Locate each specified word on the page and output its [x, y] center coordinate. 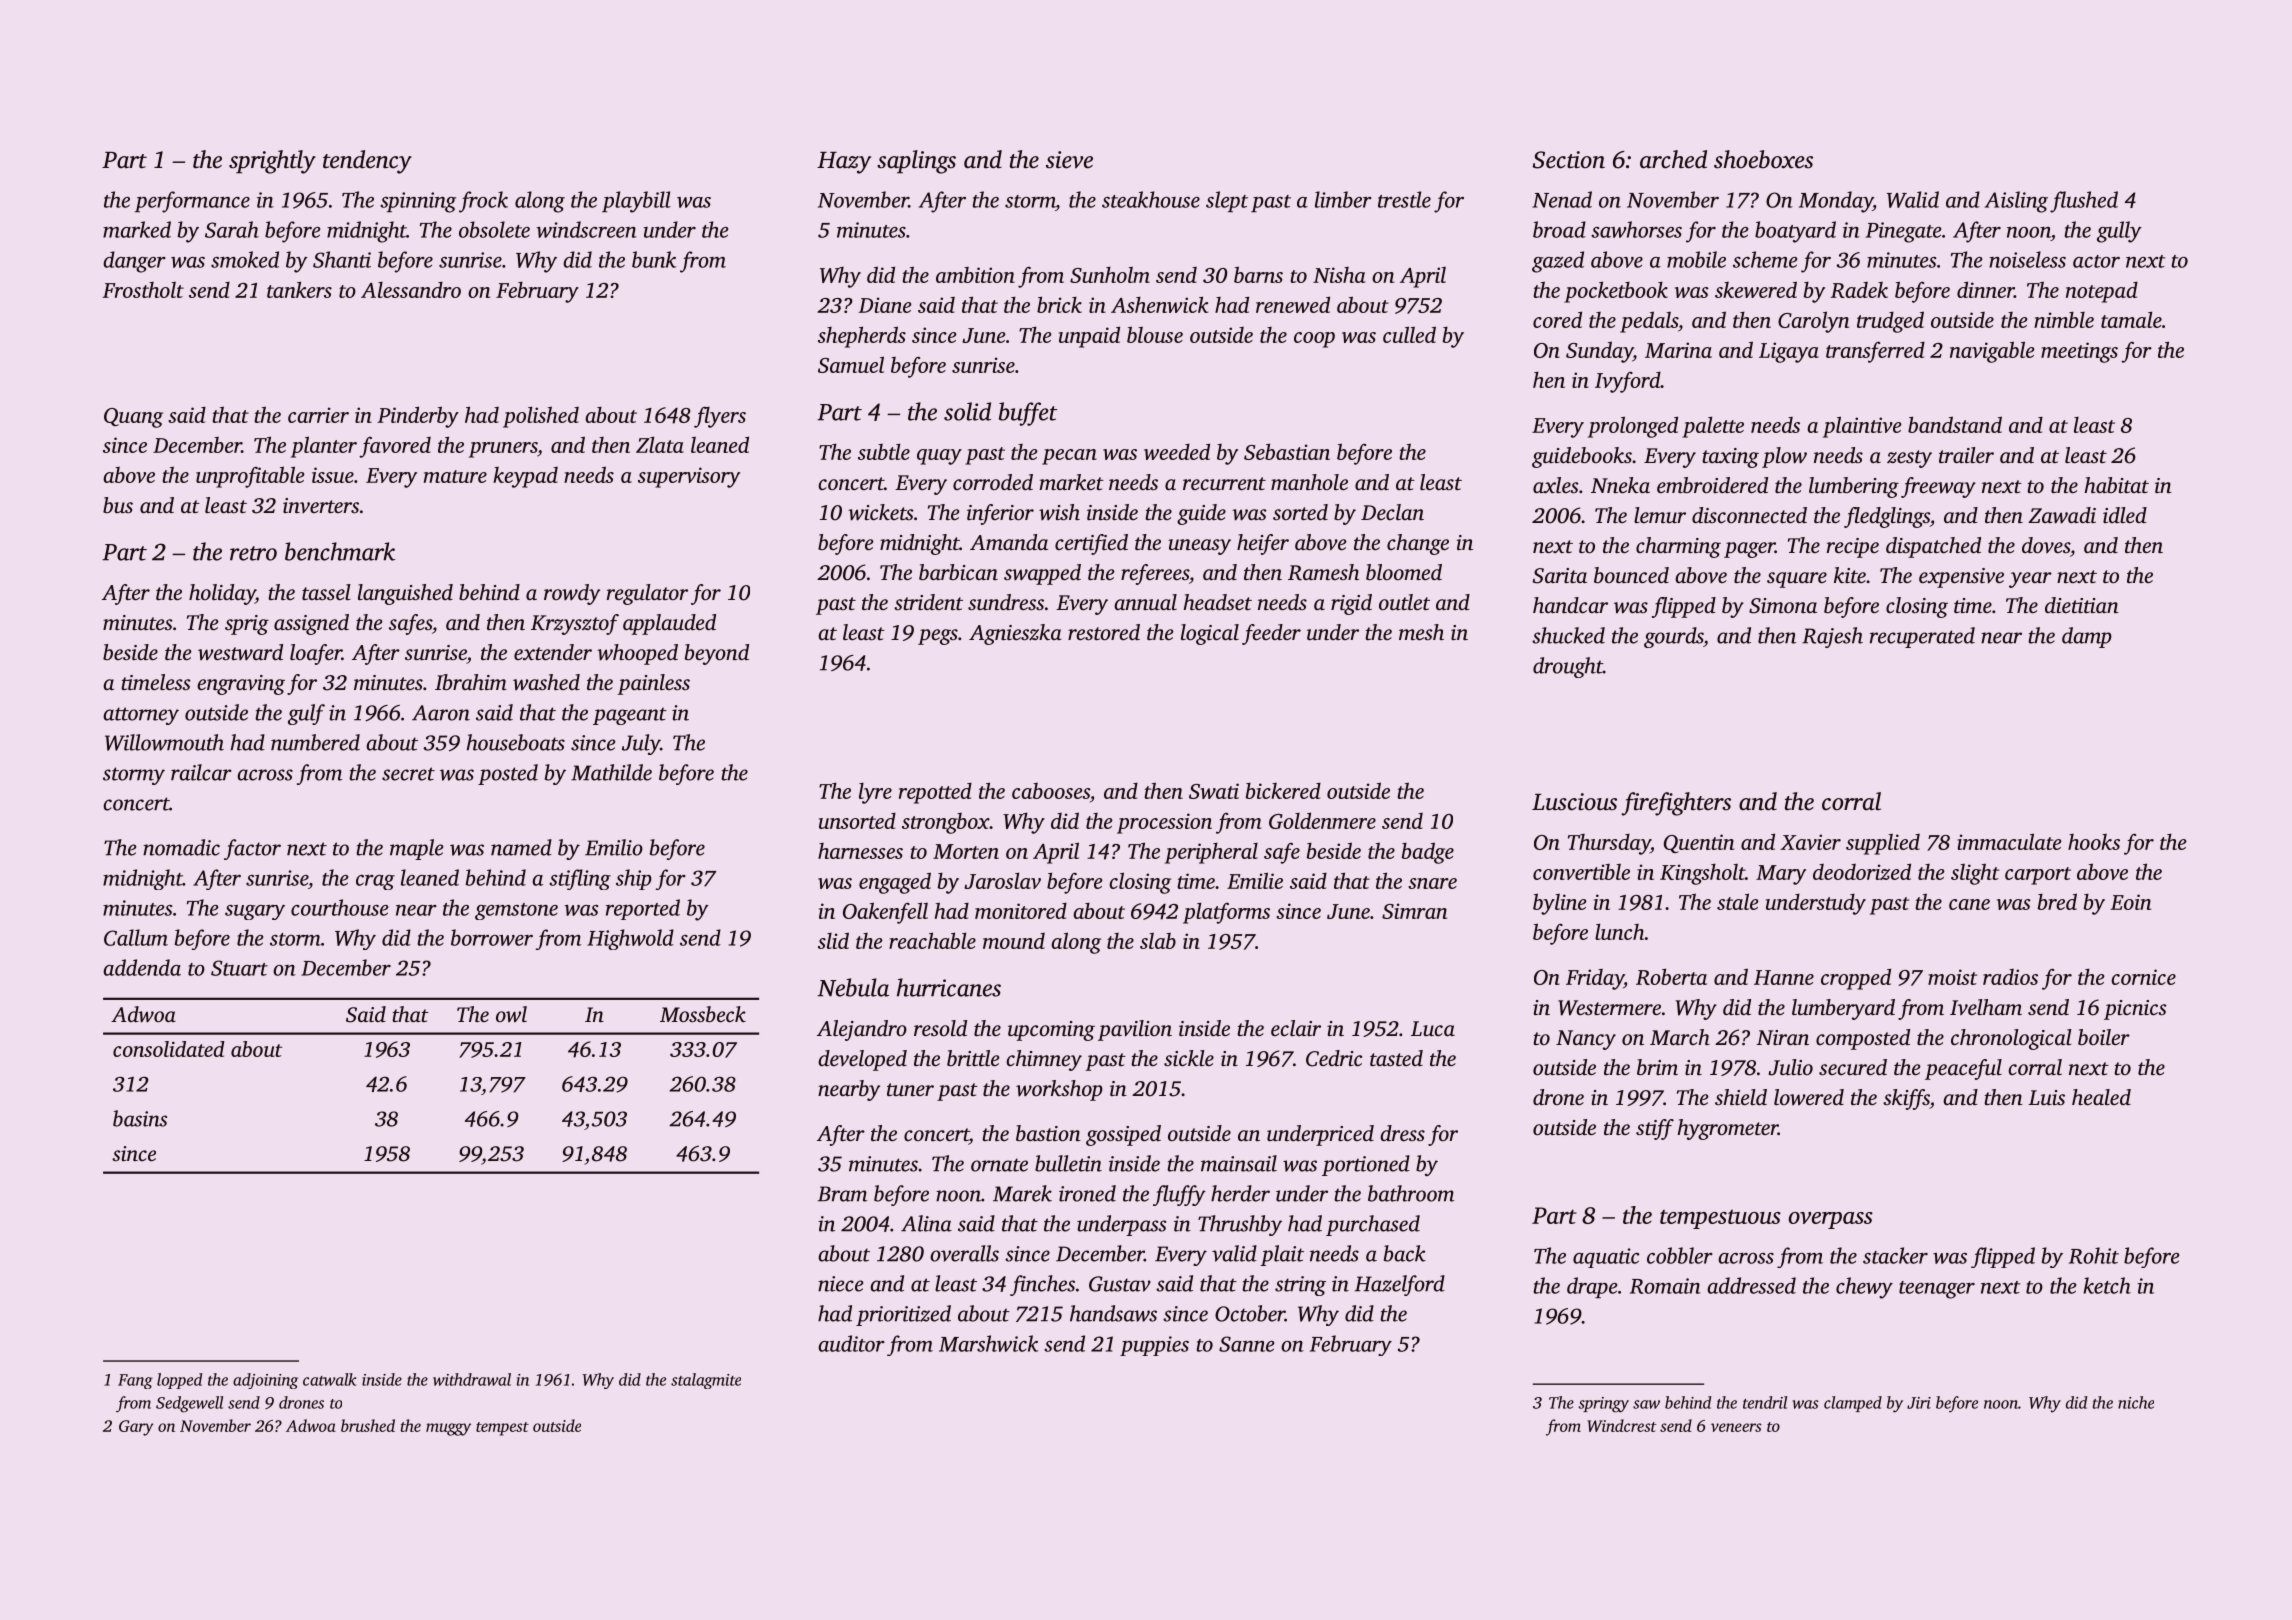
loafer [316, 654]
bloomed [1404, 572]
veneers [1736, 1427]
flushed [2084, 202]
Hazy [844, 163]
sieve [1069, 160]
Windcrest [1622, 1425]
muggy [448, 1429]
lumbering [1854, 487]
